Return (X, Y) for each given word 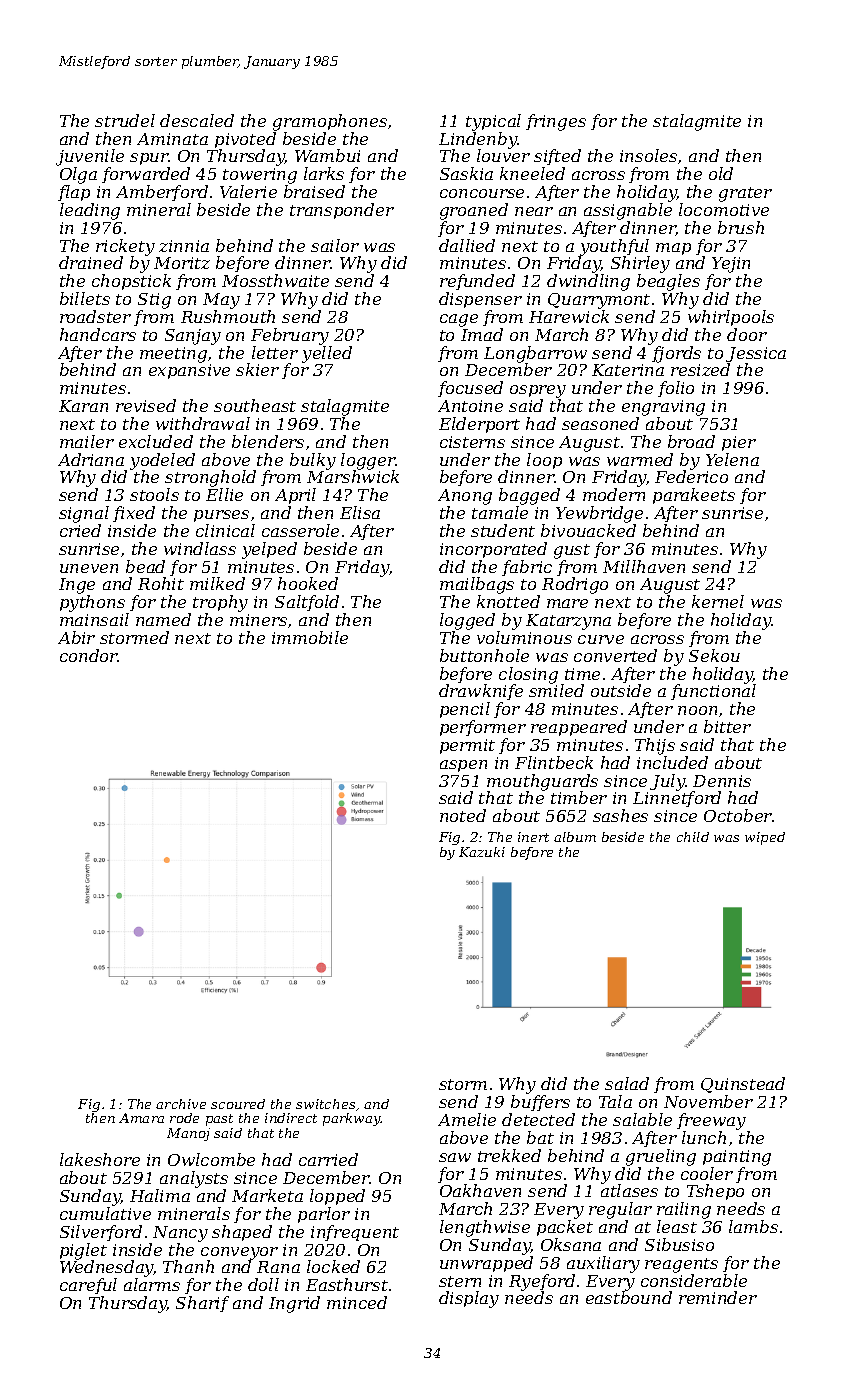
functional (713, 692)
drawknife (481, 692)
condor (89, 655)
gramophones (330, 122)
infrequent (355, 1233)
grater (745, 194)
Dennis (722, 781)
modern (614, 494)
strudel (125, 120)
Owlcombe (211, 1159)
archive (181, 1104)
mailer (87, 441)
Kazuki (482, 852)
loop (544, 461)
